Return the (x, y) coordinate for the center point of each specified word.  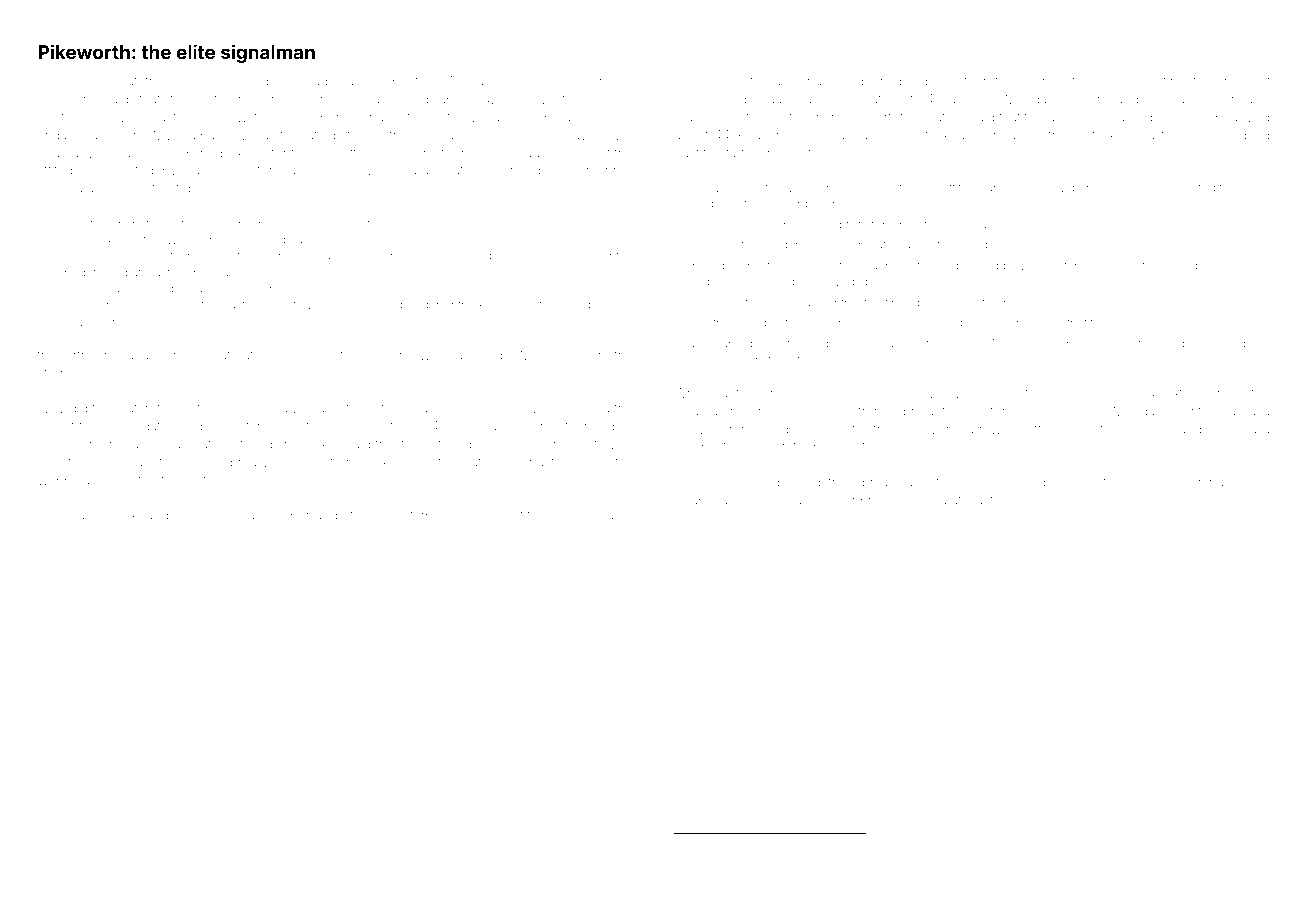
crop (951, 267)
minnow (223, 117)
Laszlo (614, 135)
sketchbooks (263, 426)
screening (1194, 483)
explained (791, 483)
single (248, 516)
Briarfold (730, 343)
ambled (1247, 135)
